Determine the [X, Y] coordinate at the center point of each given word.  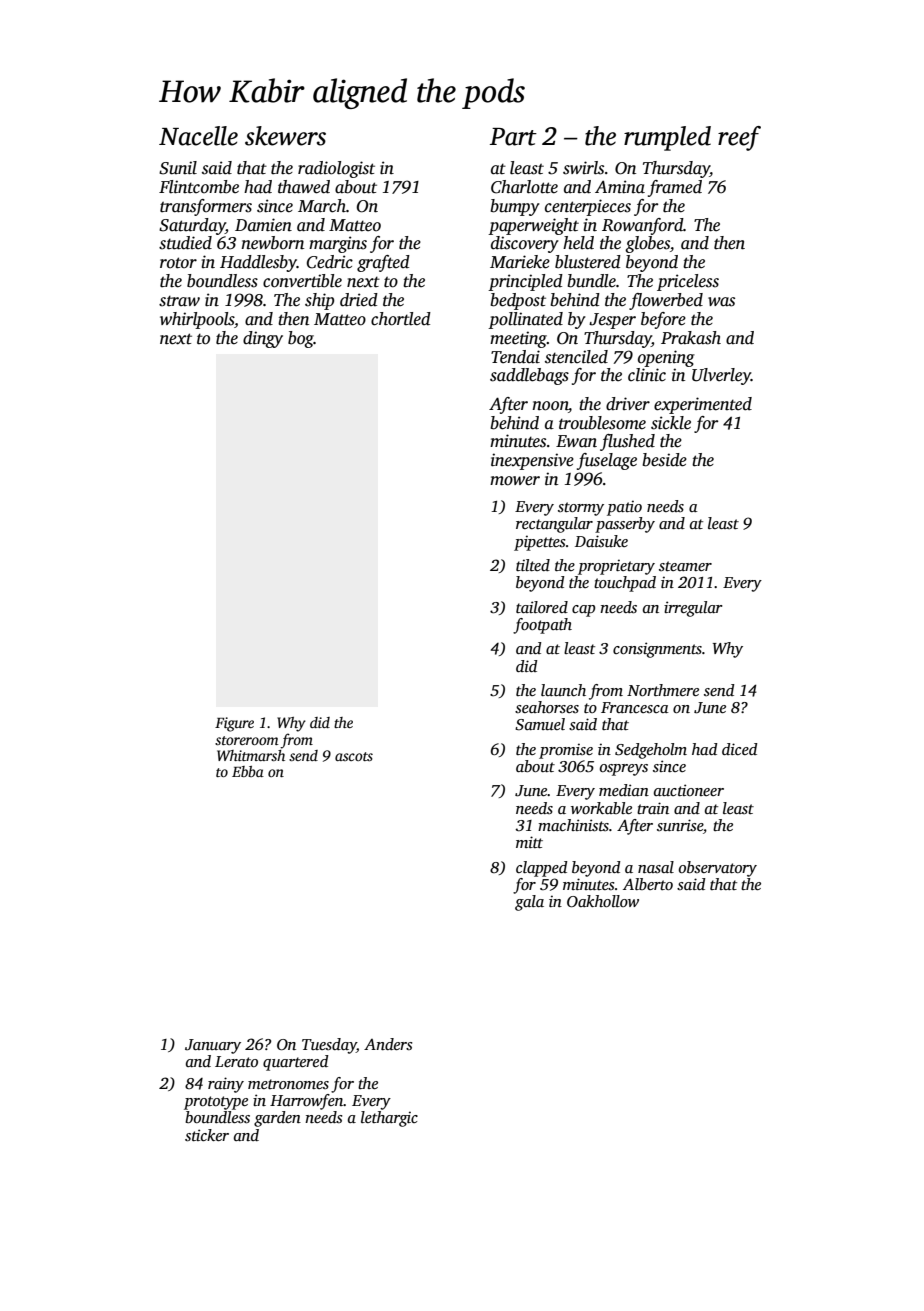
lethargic [389, 1119]
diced [740, 749]
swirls [583, 168]
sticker [207, 1135]
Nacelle [198, 136]
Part [513, 137]
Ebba [248, 771]
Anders [388, 1044]
